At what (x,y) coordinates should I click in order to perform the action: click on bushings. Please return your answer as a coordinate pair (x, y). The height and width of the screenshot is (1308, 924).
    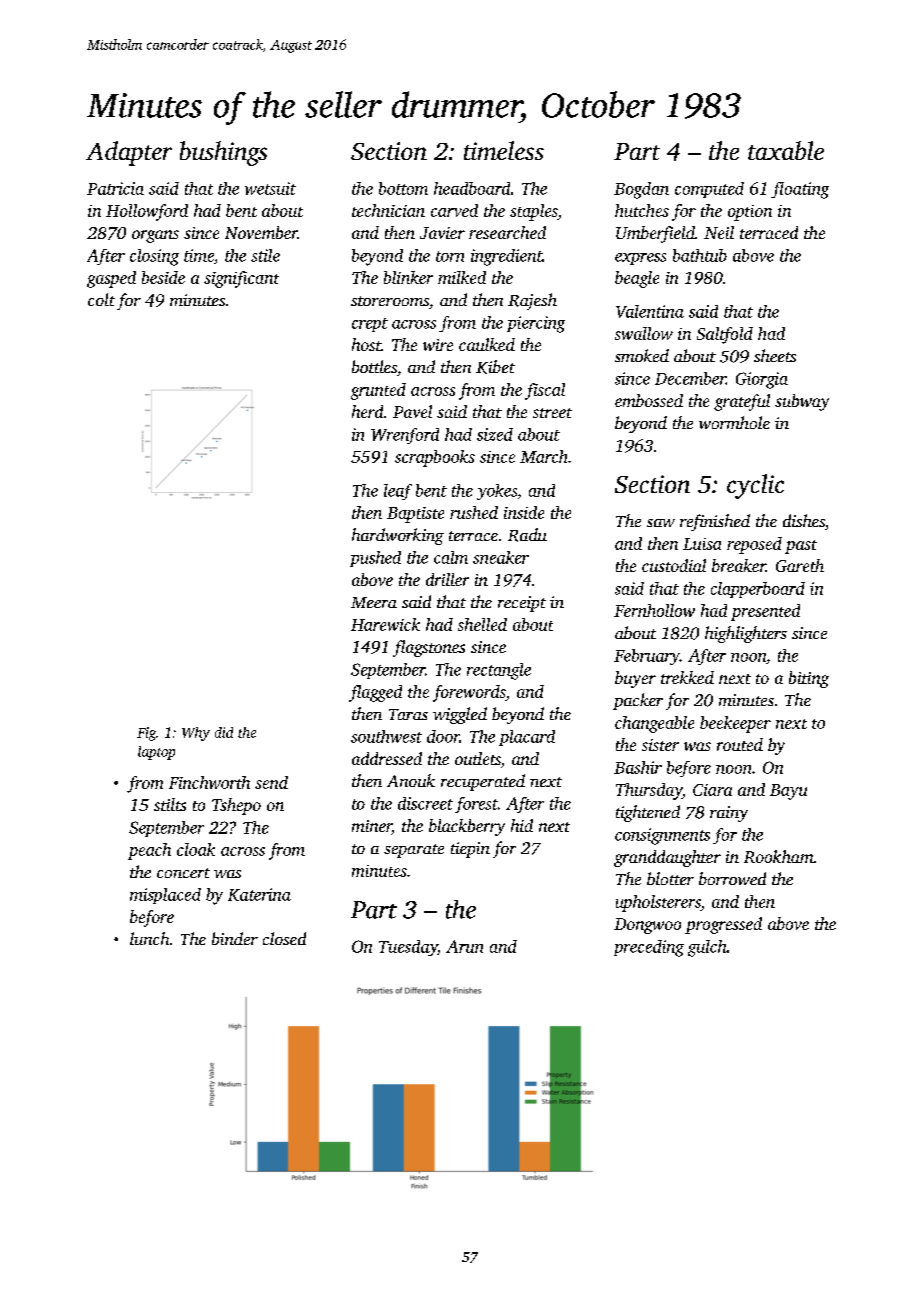
    Looking at the image, I should click on (223, 153).
